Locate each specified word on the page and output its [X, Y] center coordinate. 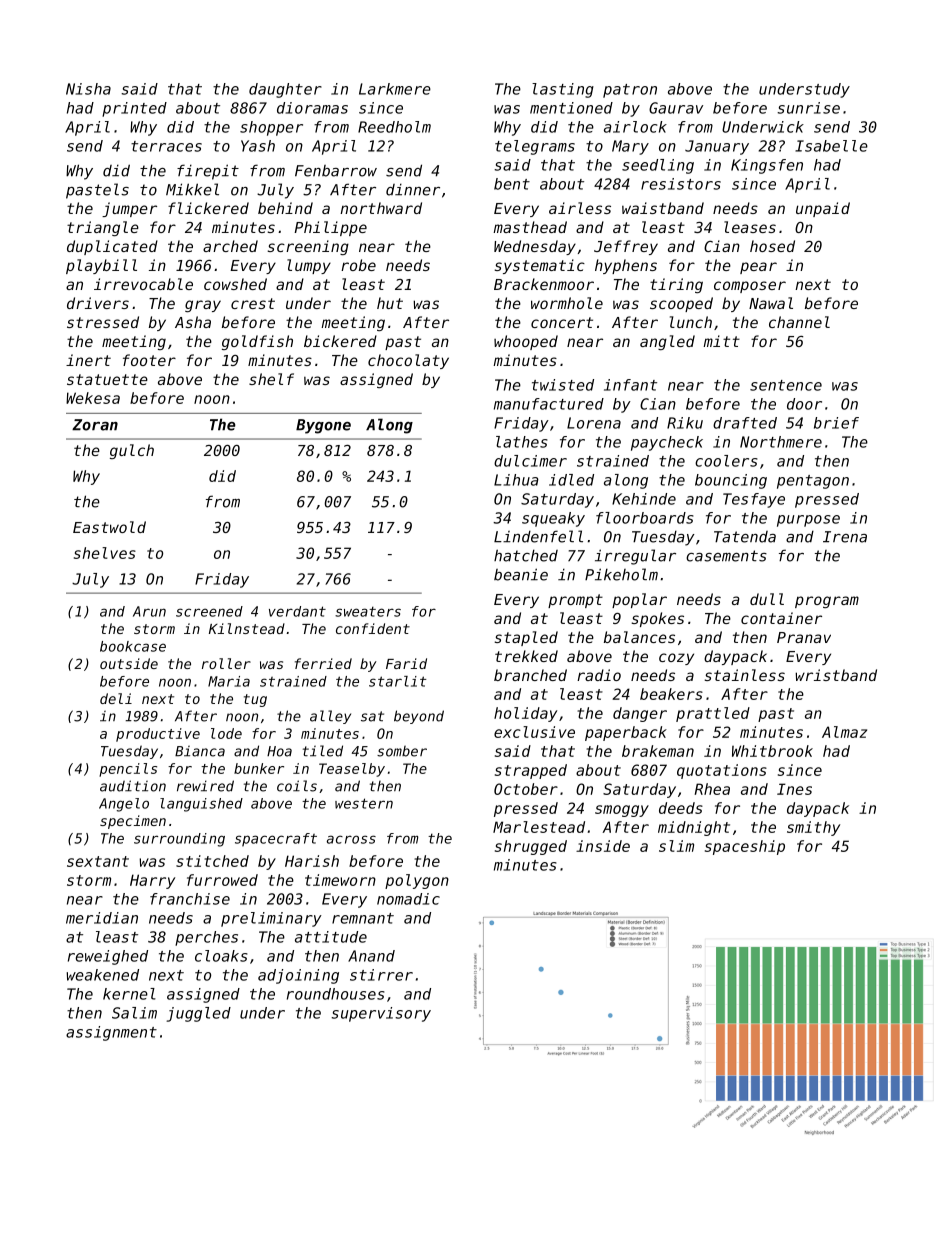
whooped [526, 342]
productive [158, 735]
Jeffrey [626, 247]
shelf [271, 379]
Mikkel [192, 189]
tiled [323, 751]
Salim [134, 1013]
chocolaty [408, 361]
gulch [132, 451]
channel [799, 322]
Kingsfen [767, 166]
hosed [772, 246]
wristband [836, 675]
